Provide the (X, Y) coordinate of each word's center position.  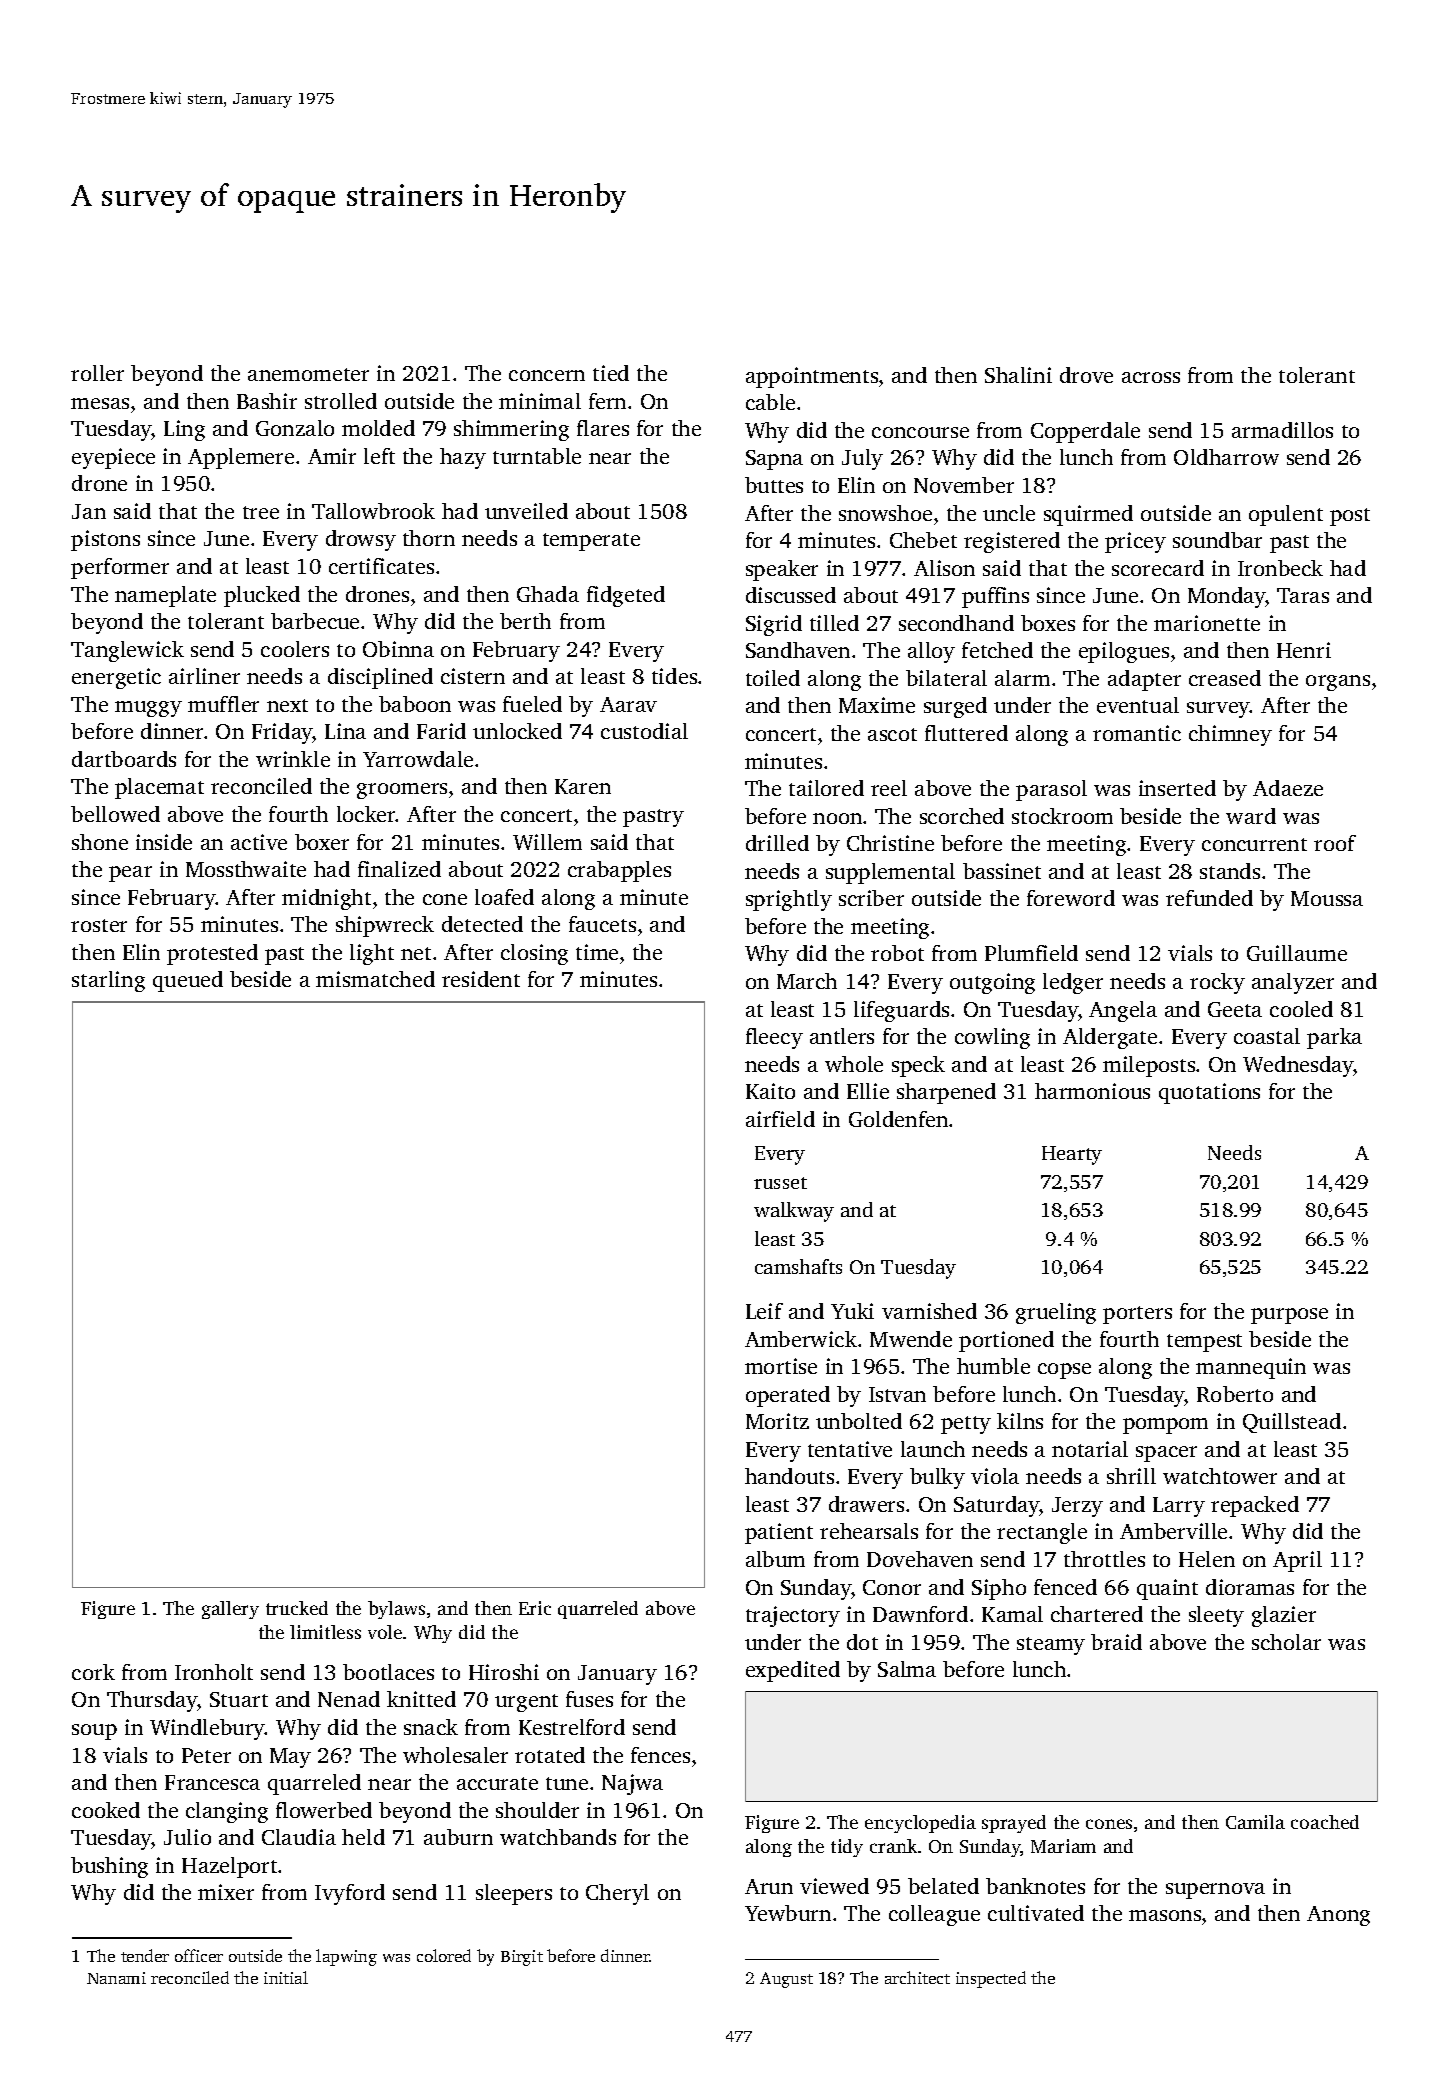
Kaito (770, 1091)
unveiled (526, 511)
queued (188, 981)
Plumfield (1031, 953)
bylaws (396, 1610)
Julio (187, 1837)
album (775, 1559)
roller (97, 373)
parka (1334, 1038)
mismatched (375, 979)
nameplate (165, 596)
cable (770, 402)
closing (534, 954)
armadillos (1282, 430)
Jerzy (1077, 1507)
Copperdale (1085, 432)
